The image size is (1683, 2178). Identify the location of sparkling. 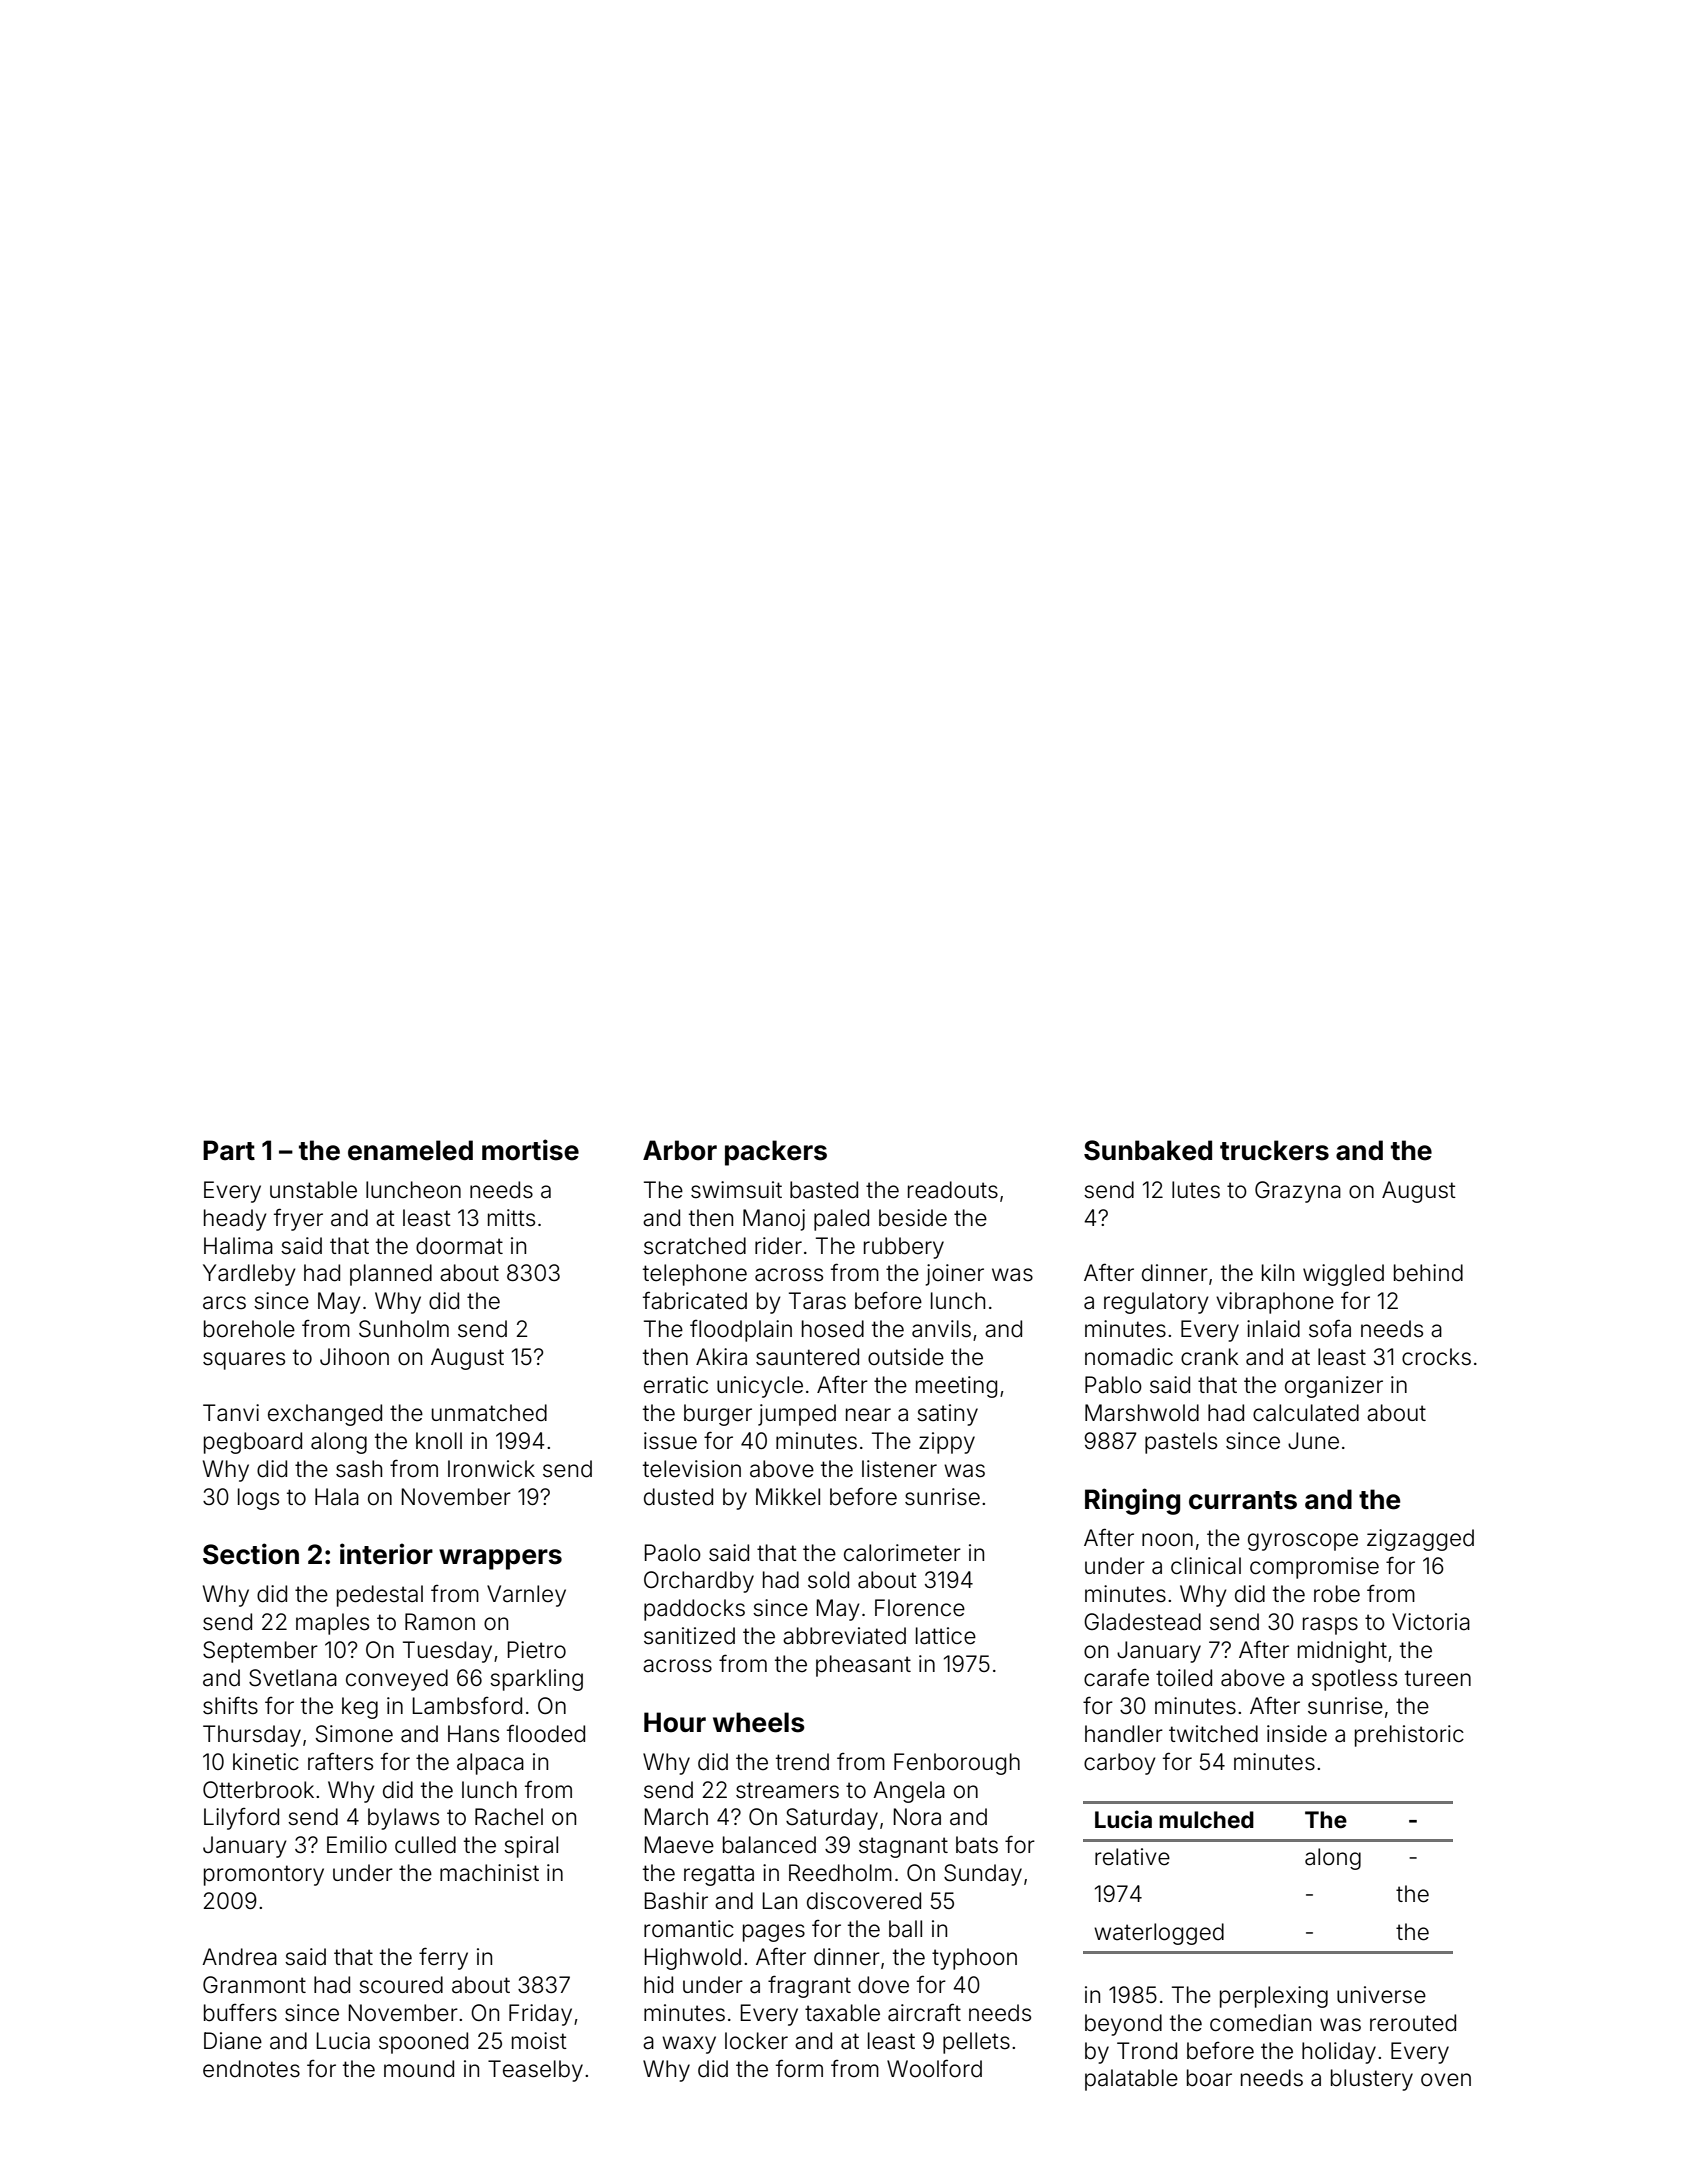
(536, 1680).
